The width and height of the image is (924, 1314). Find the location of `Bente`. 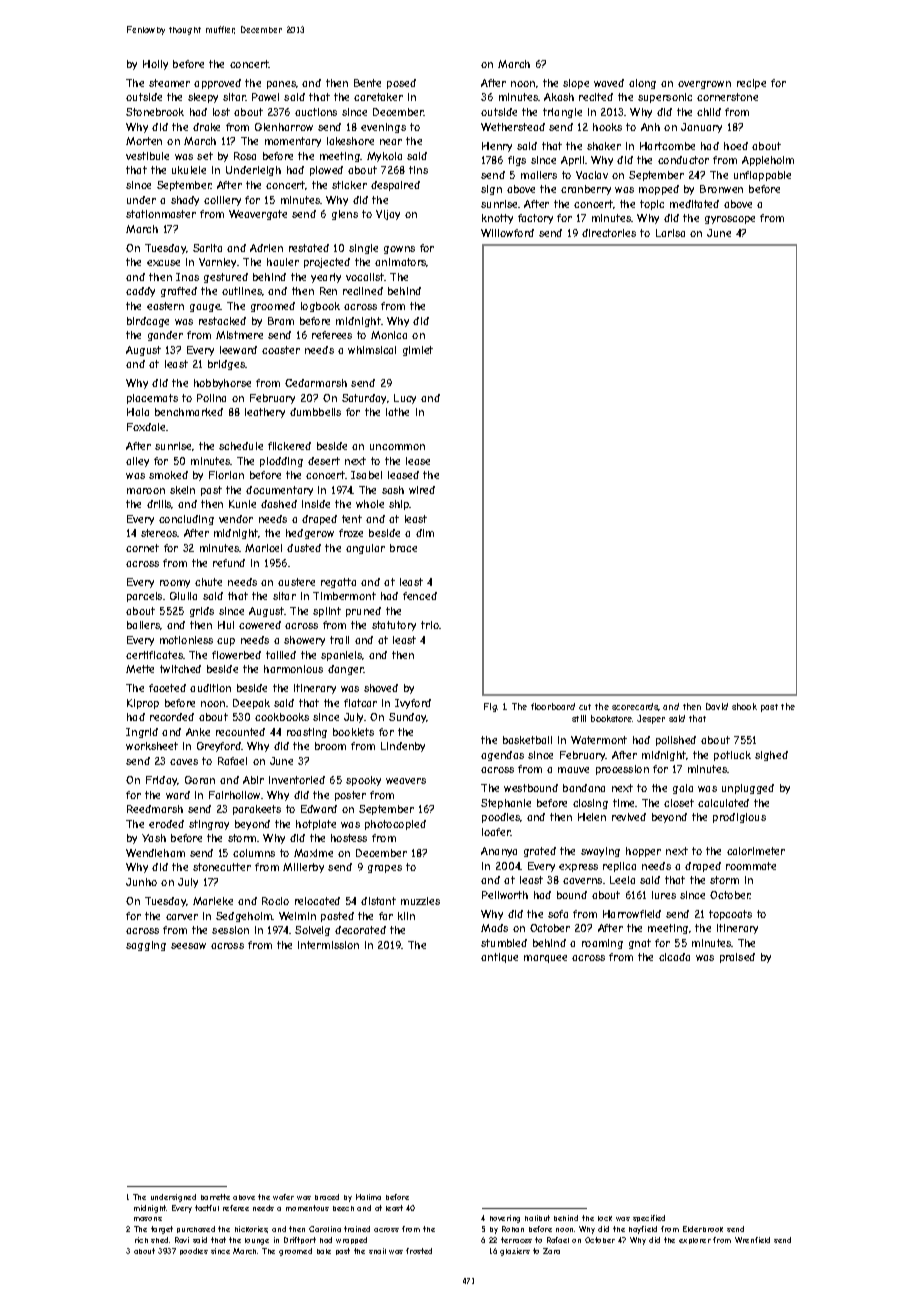

Bente is located at coordinates (367, 83).
